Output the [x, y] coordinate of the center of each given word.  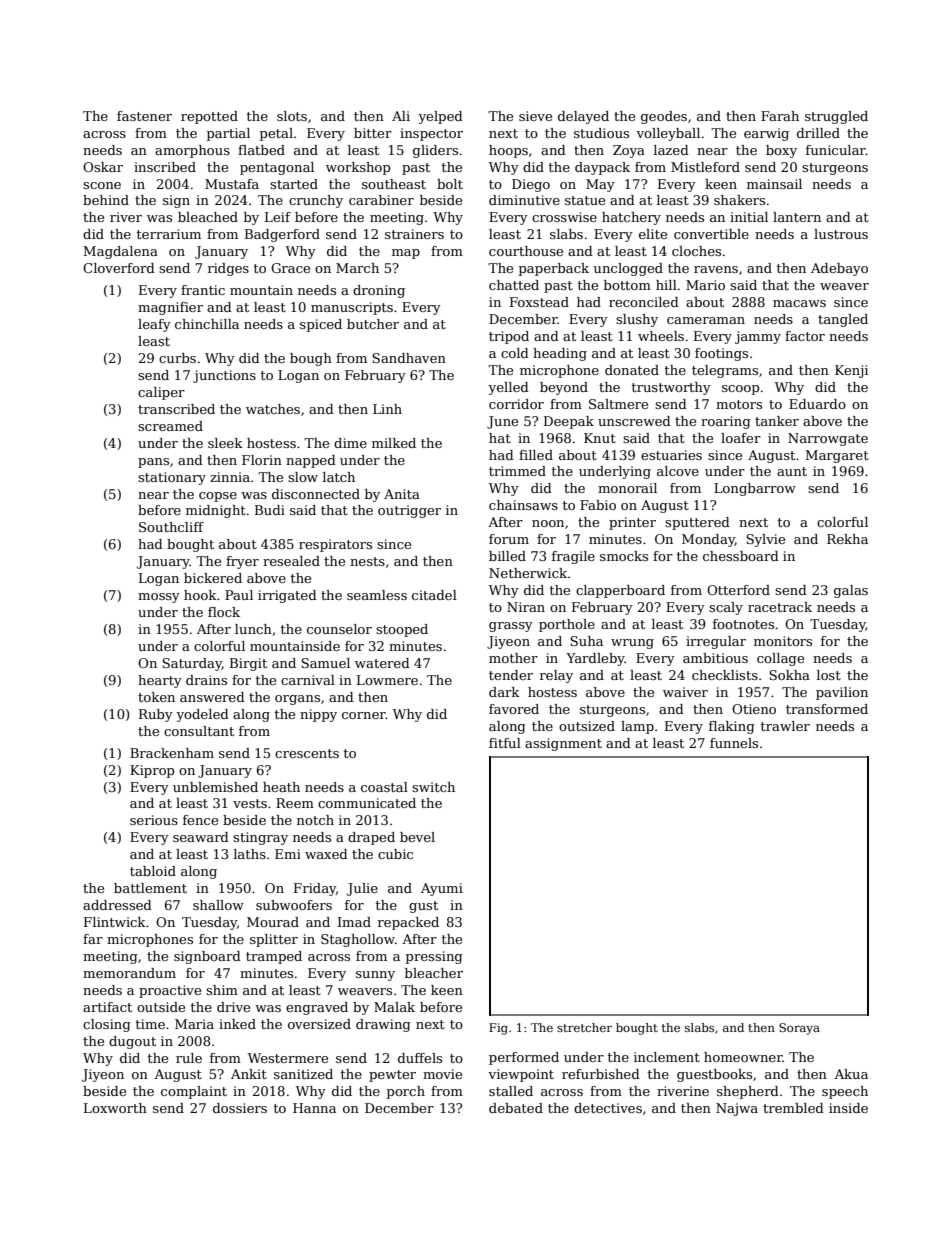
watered [382, 663]
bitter [373, 133]
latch [339, 477]
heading [560, 354]
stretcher [584, 1027]
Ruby [156, 715]
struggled [836, 117]
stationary [172, 478]
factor [805, 336]
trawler [785, 726]
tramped [274, 957]
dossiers [240, 1108]
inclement [667, 1057]
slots [292, 116]
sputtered [697, 523]
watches [273, 409]
